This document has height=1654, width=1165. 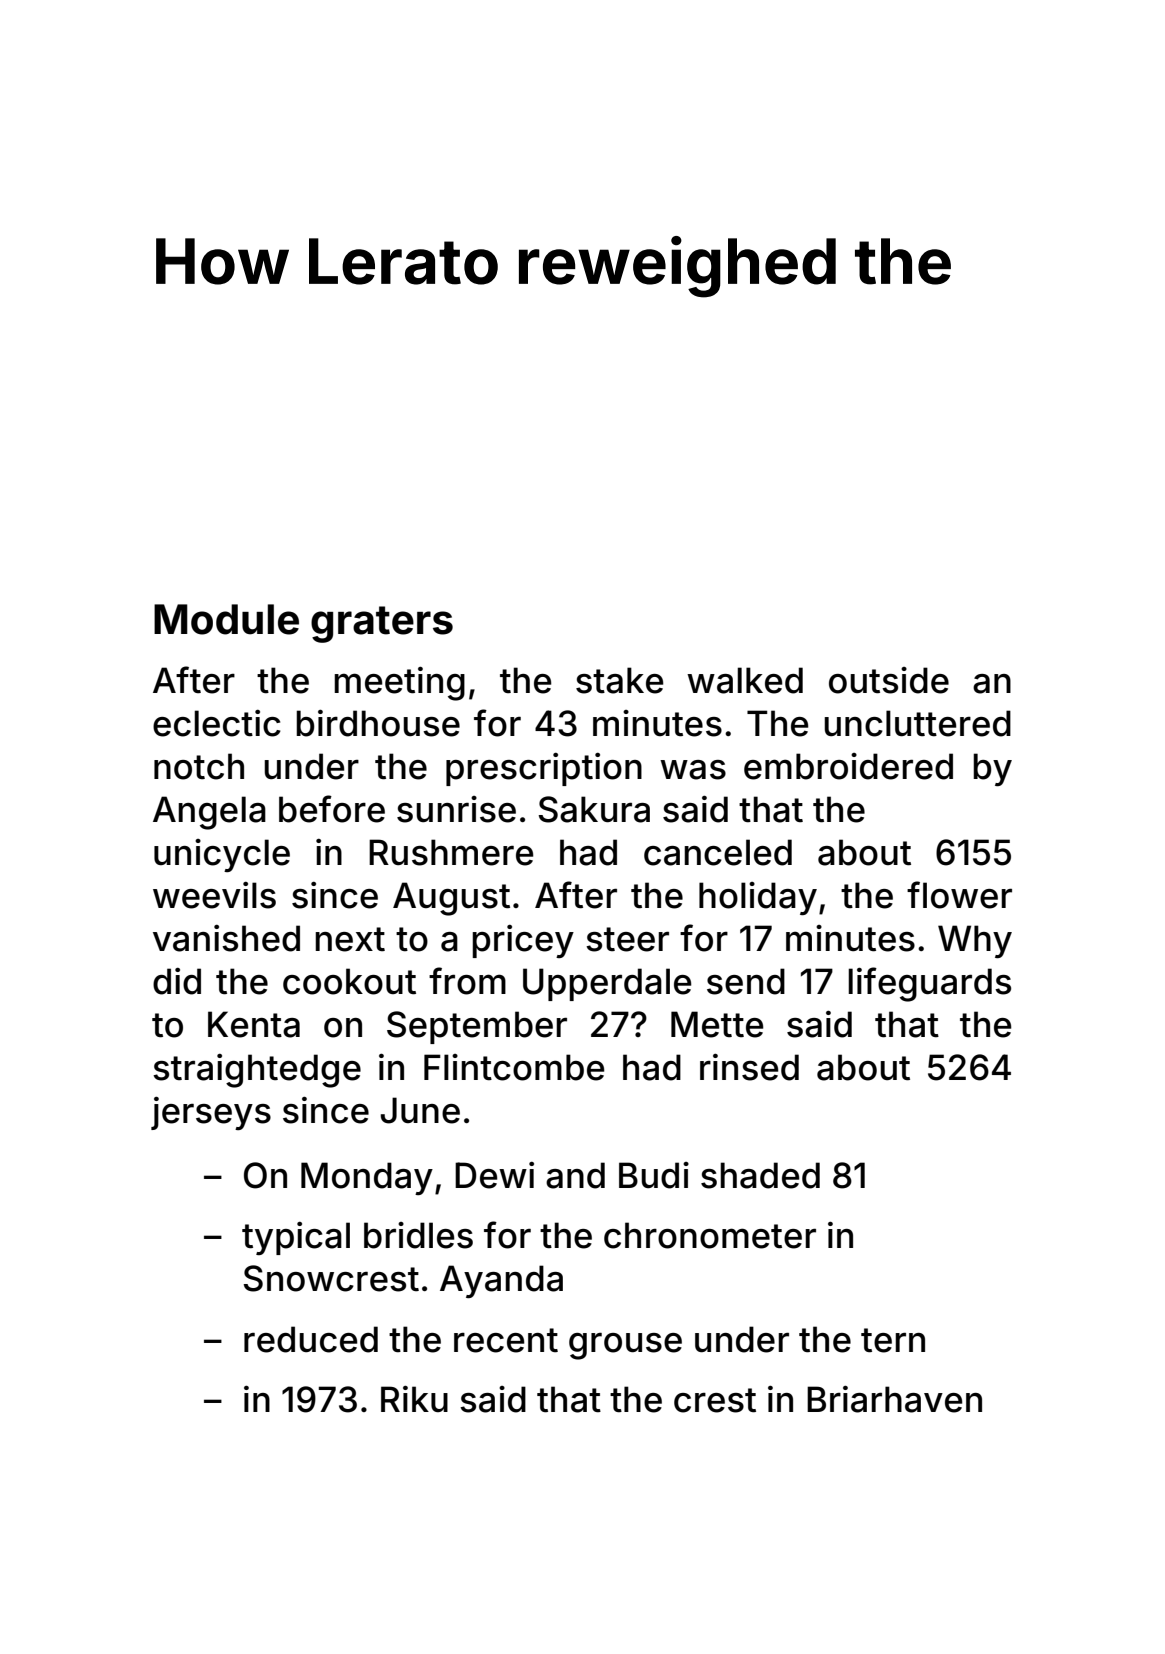 What do you see at coordinates (893, 1340) in the document?
I see `tern` at bounding box center [893, 1340].
